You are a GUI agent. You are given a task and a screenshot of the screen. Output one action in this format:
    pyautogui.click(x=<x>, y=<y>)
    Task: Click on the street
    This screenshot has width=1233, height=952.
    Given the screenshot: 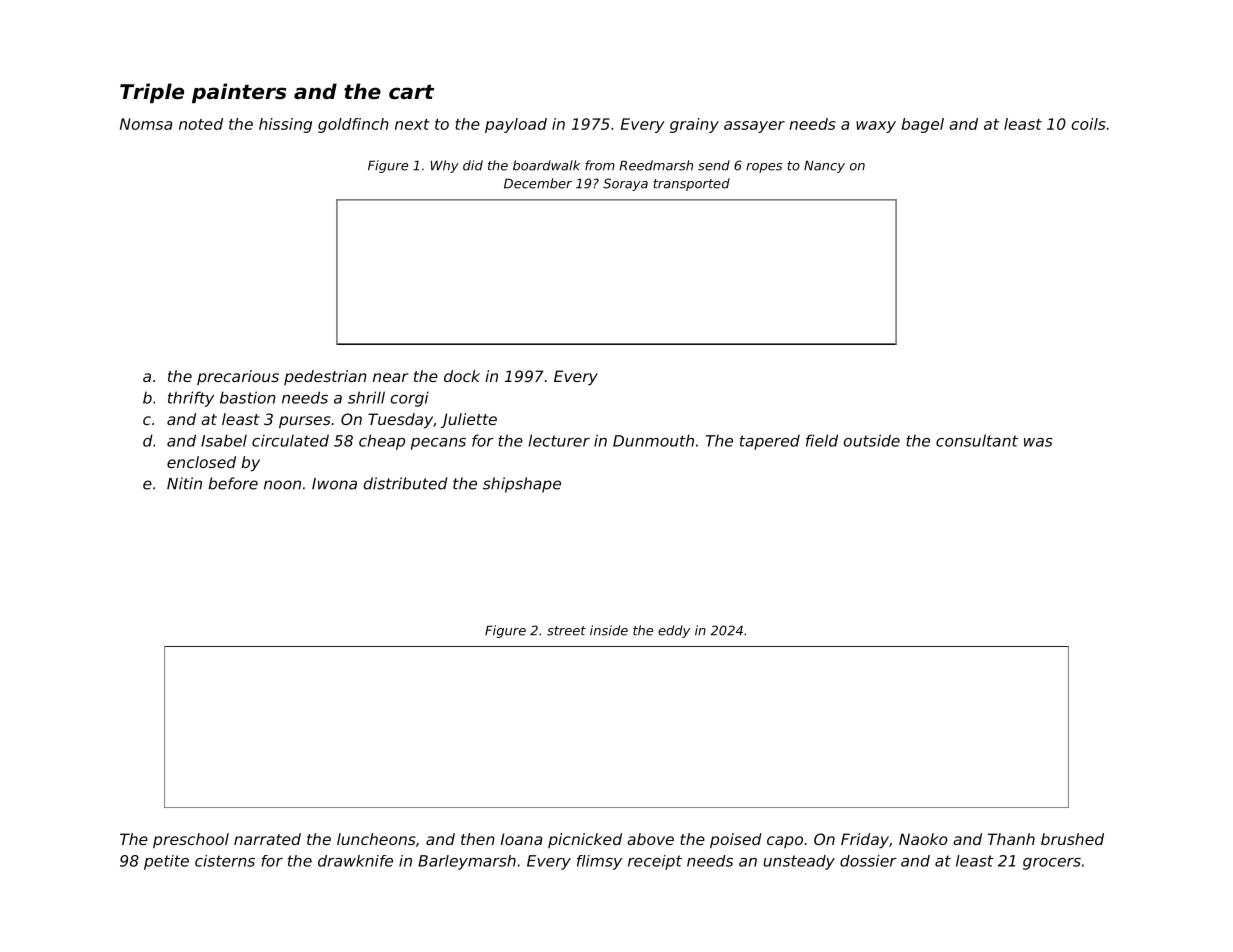 What is the action you would take?
    pyautogui.click(x=566, y=631)
